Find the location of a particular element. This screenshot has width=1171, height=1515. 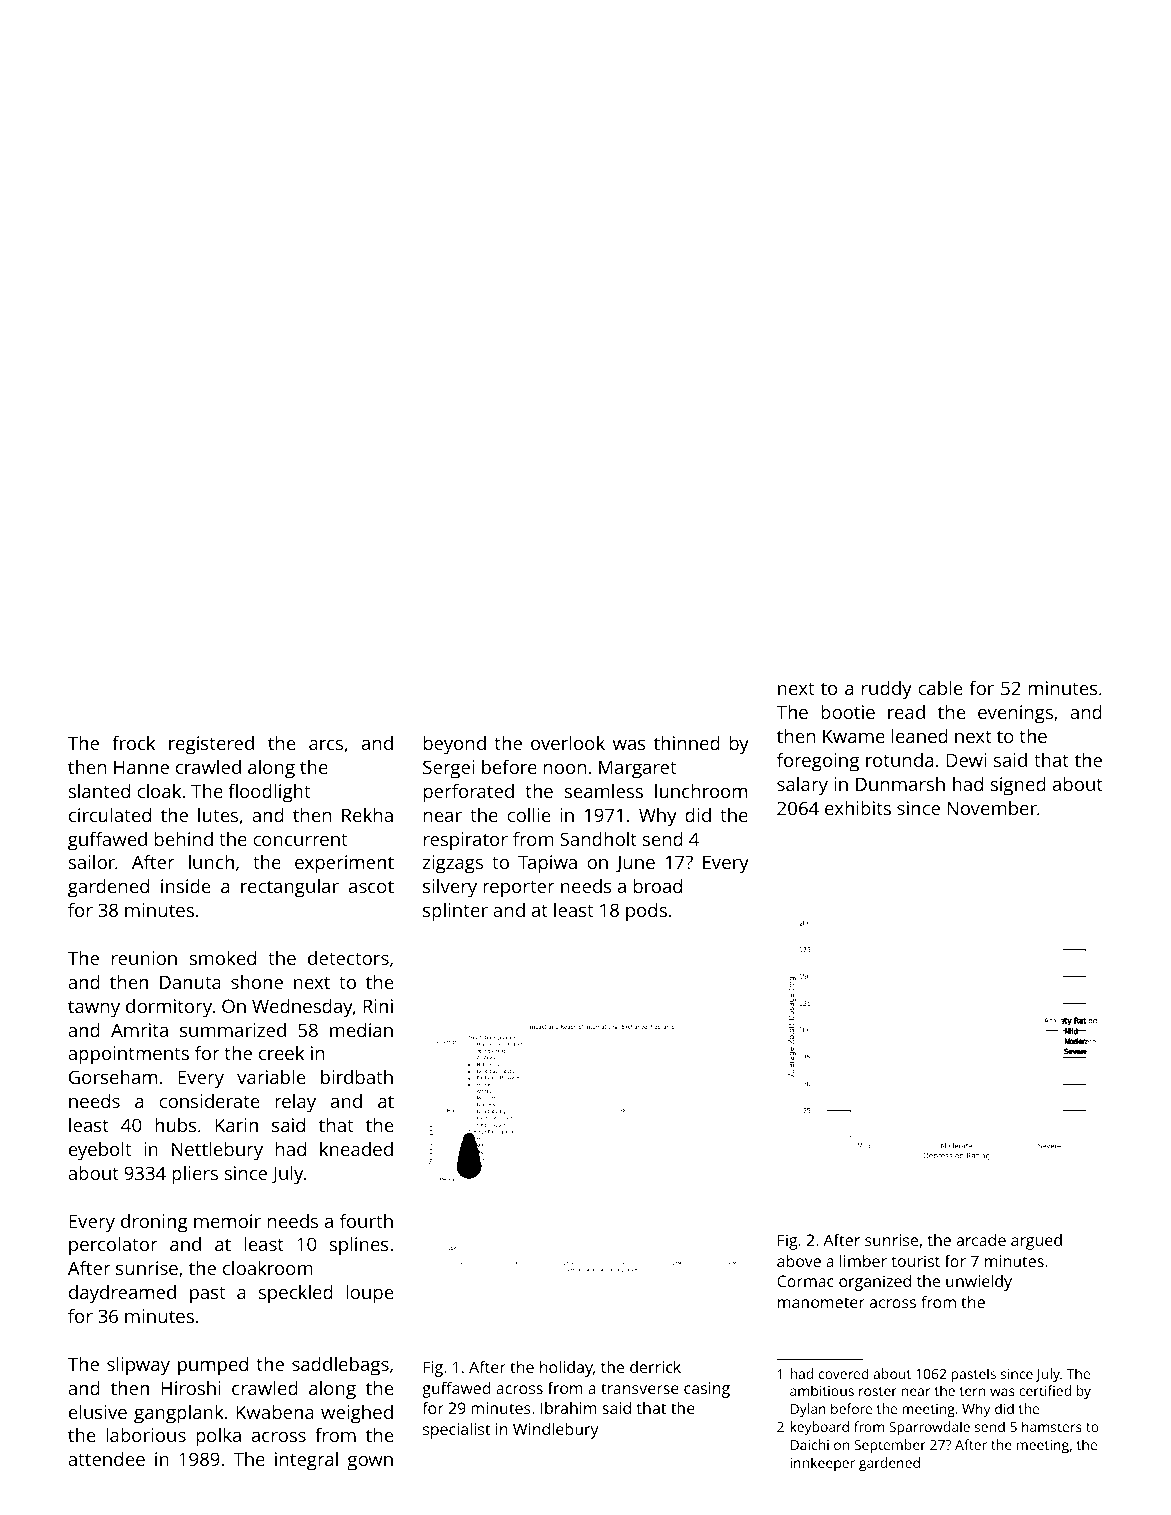

registered is located at coordinates (211, 745).
